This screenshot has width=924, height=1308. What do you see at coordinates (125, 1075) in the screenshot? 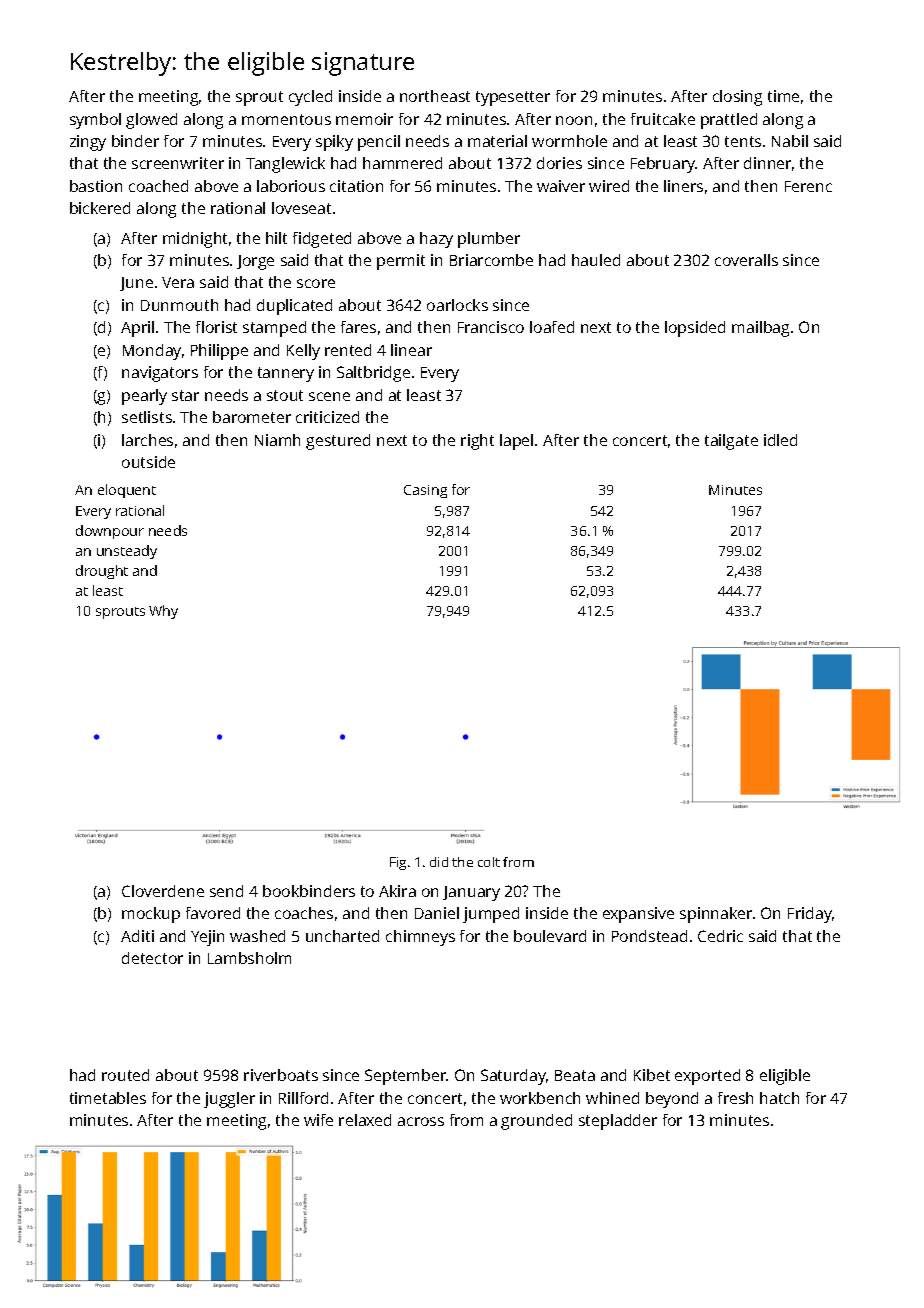
I see `routed` at bounding box center [125, 1075].
